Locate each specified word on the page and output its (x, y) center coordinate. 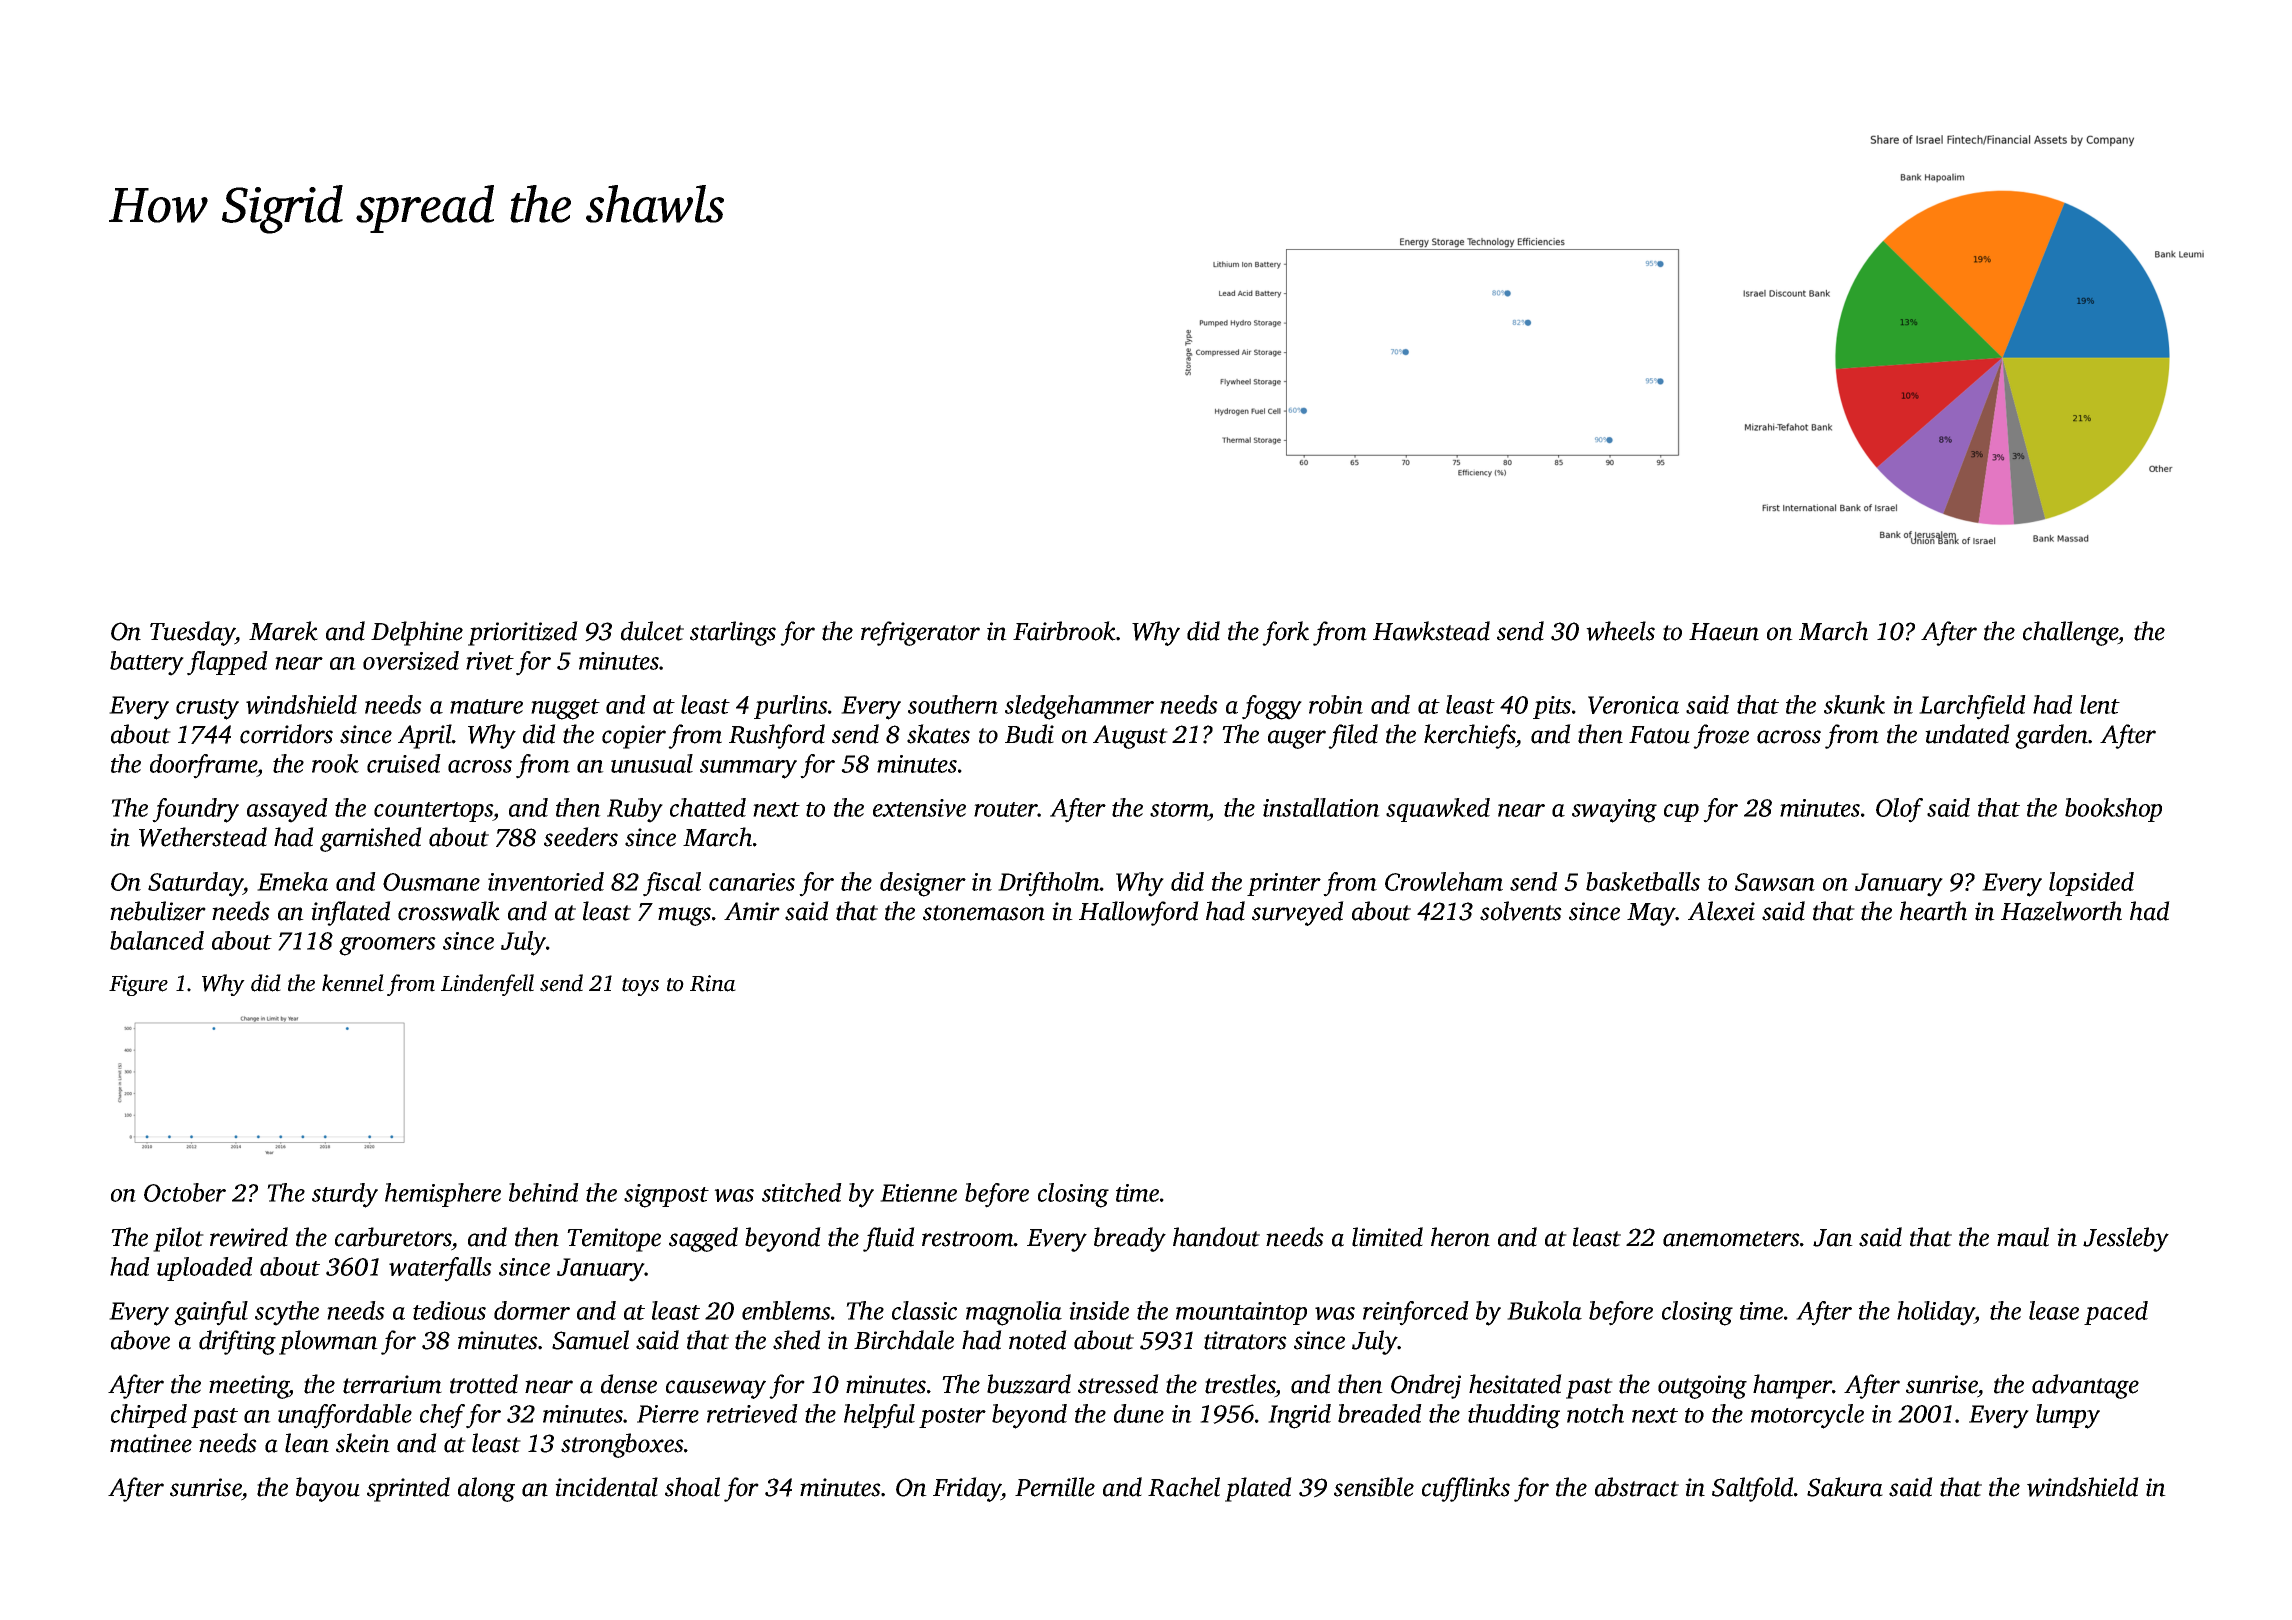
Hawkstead (1431, 631)
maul (2023, 1237)
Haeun (1724, 632)
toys (640, 987)
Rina (713, 983)
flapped (227, 663)
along (486, 1489)
